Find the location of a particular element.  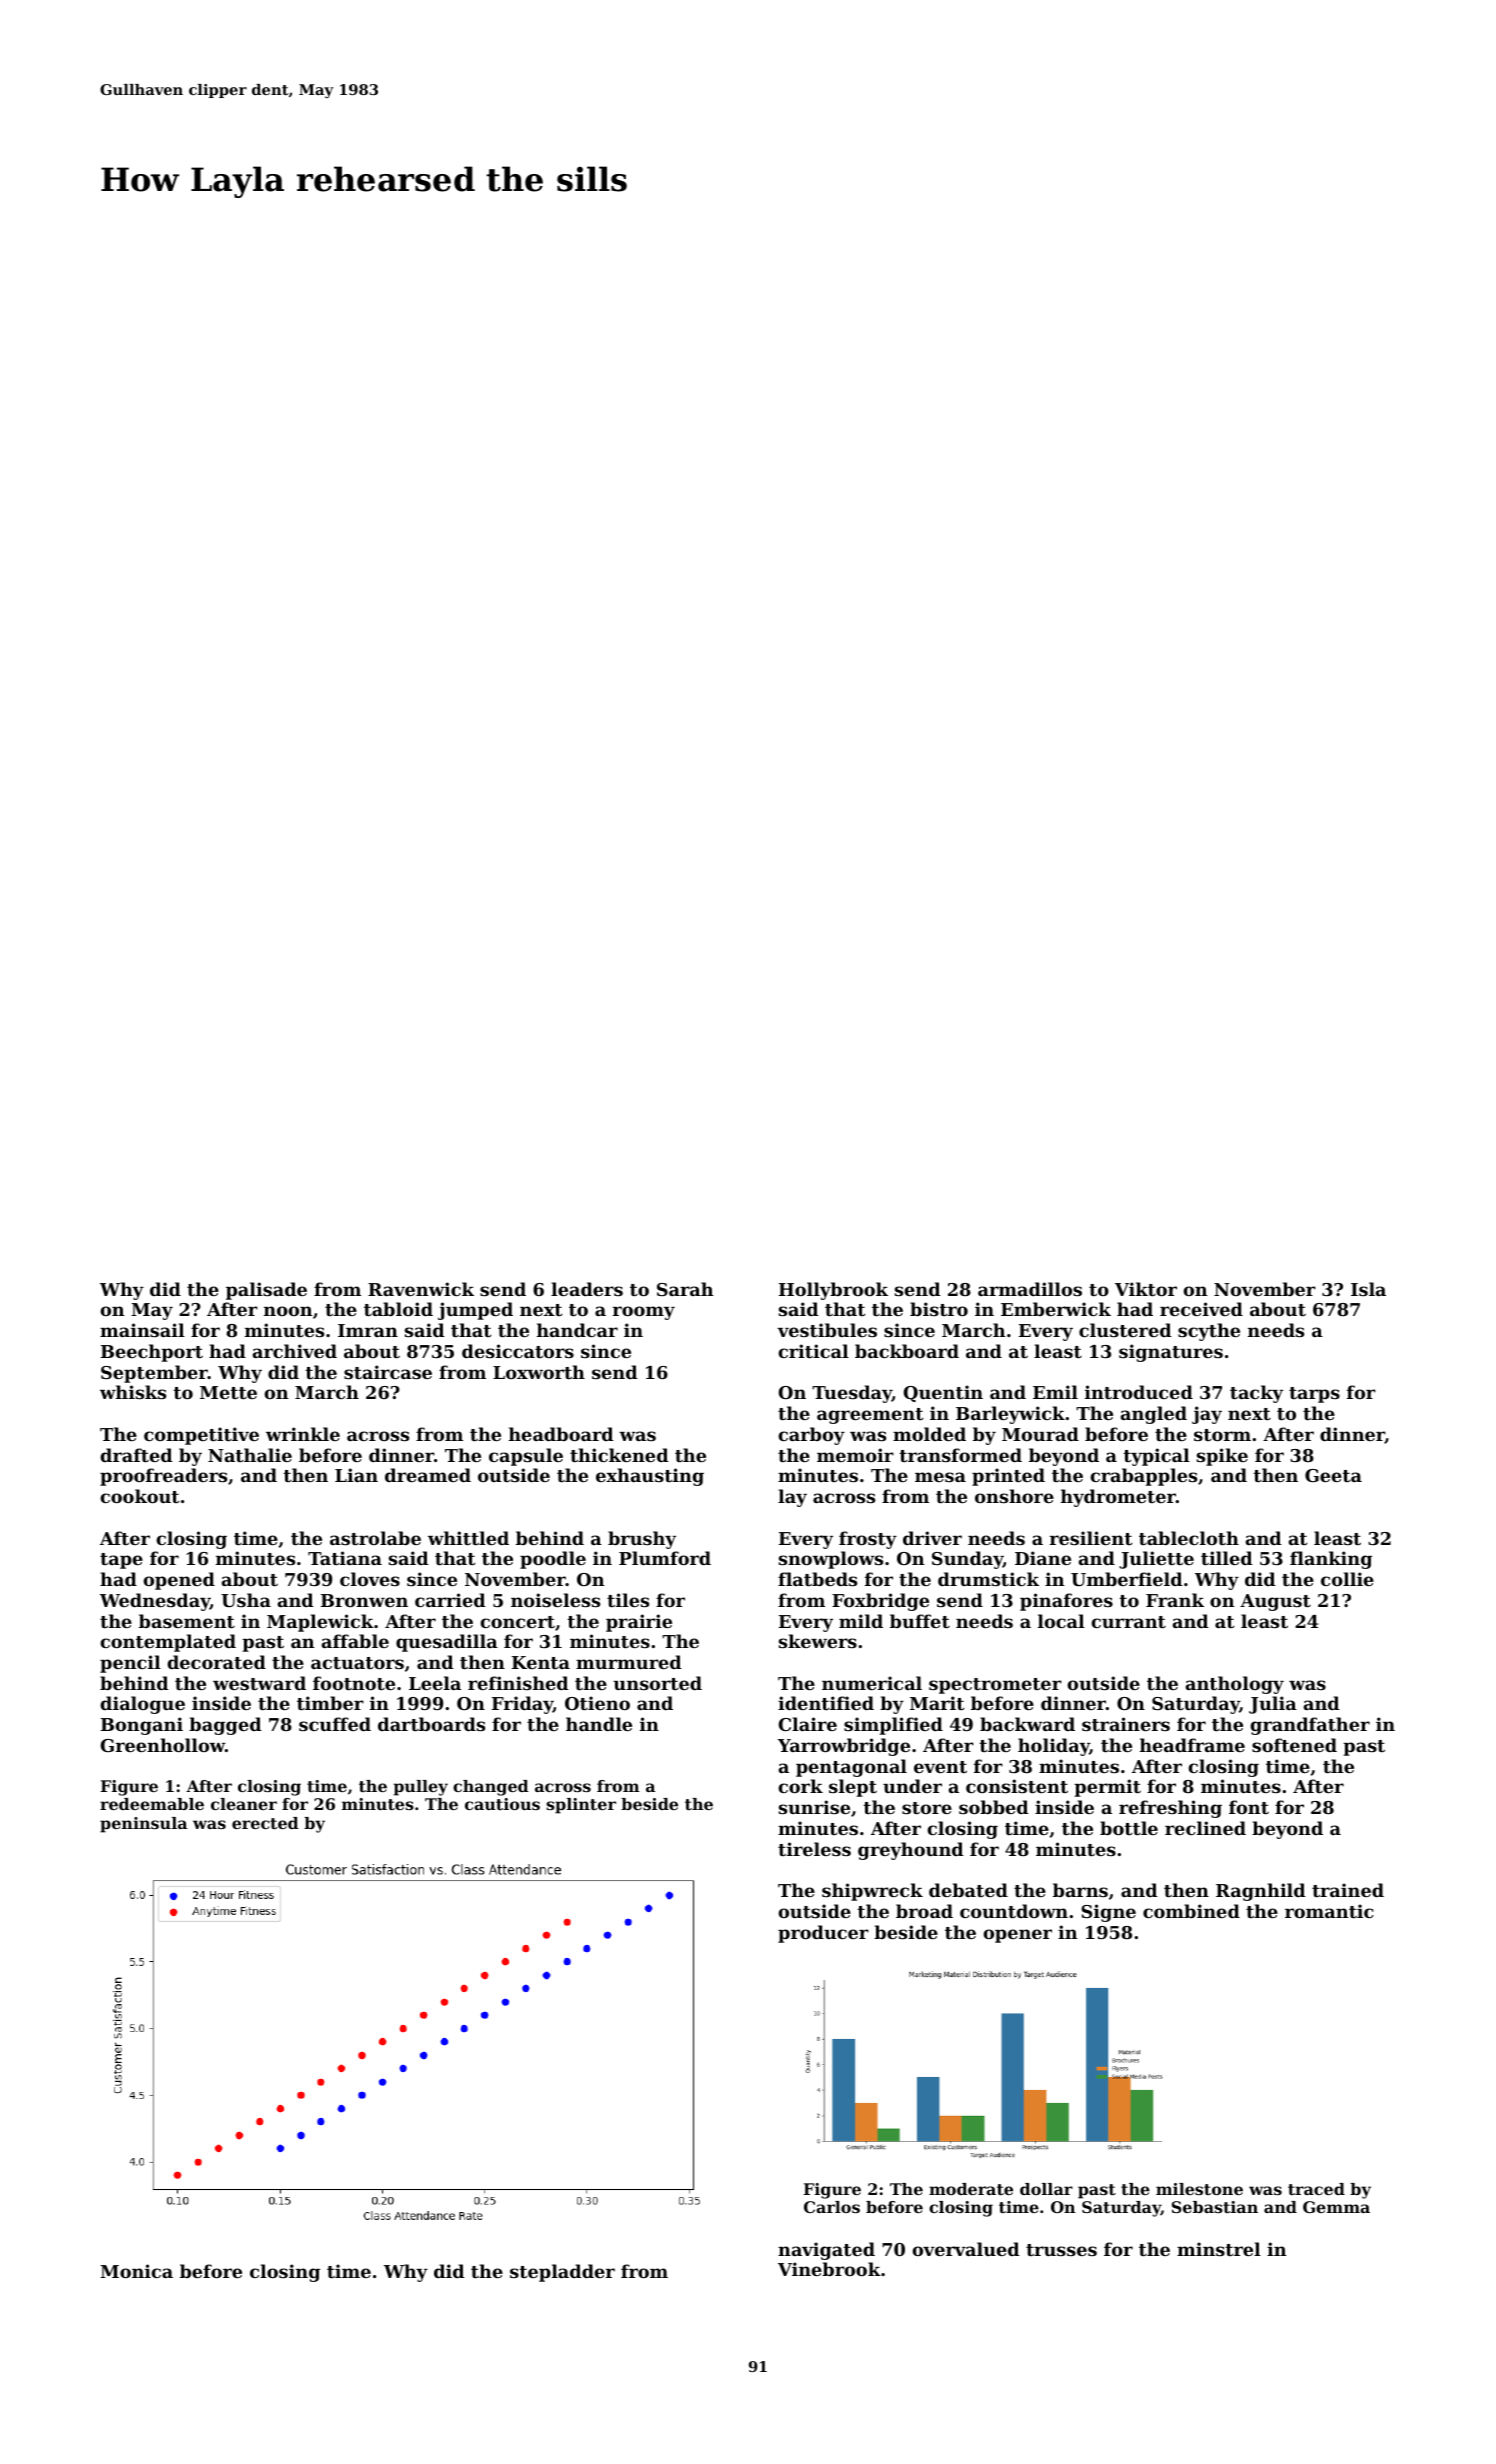

tabloid is located at coordinates (398, 1309).
